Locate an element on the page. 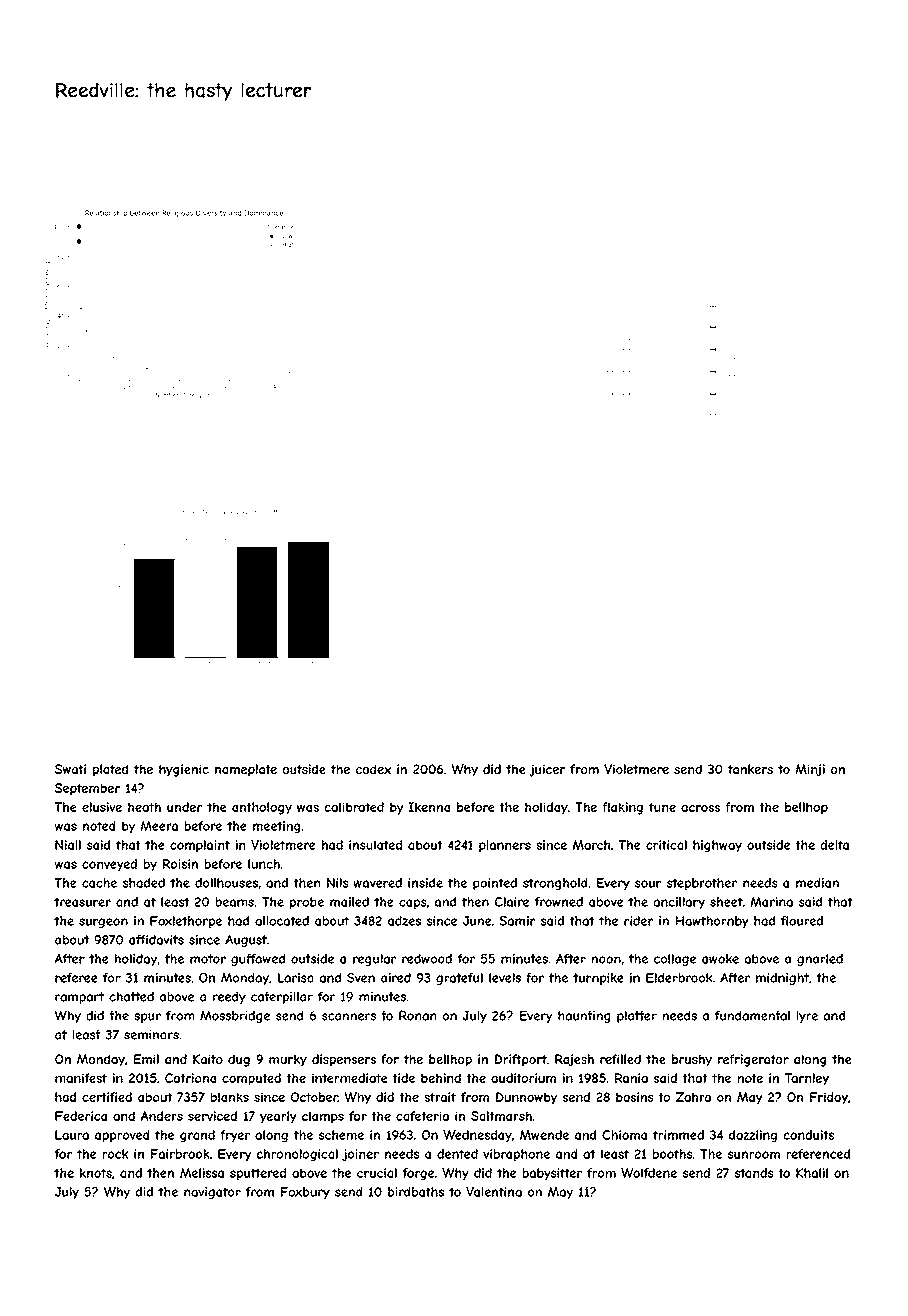 The image size is (908, 1316). refrigerator is located at coordinates (753, 1060).
